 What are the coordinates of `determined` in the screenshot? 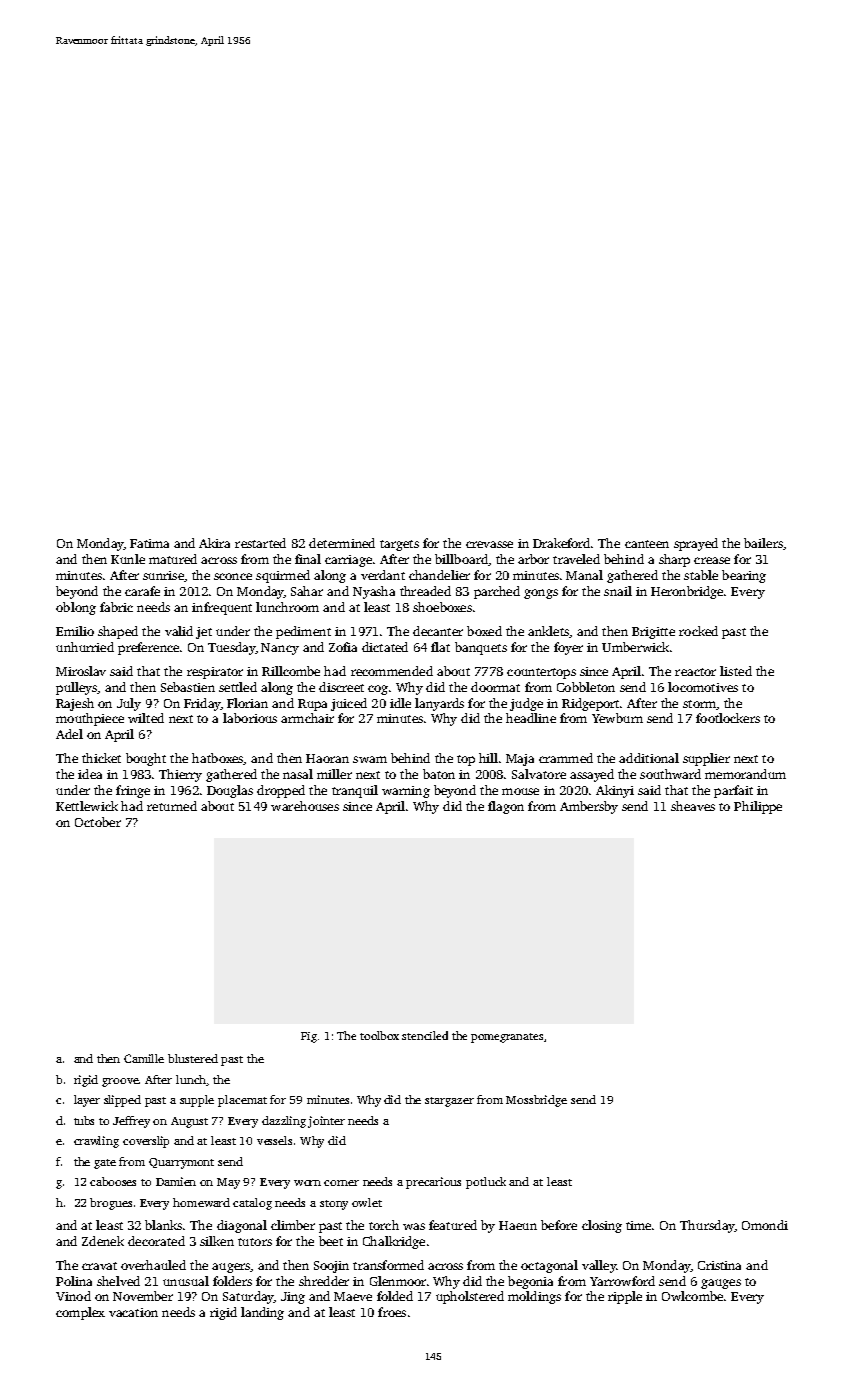 It's located at (342, 543).
